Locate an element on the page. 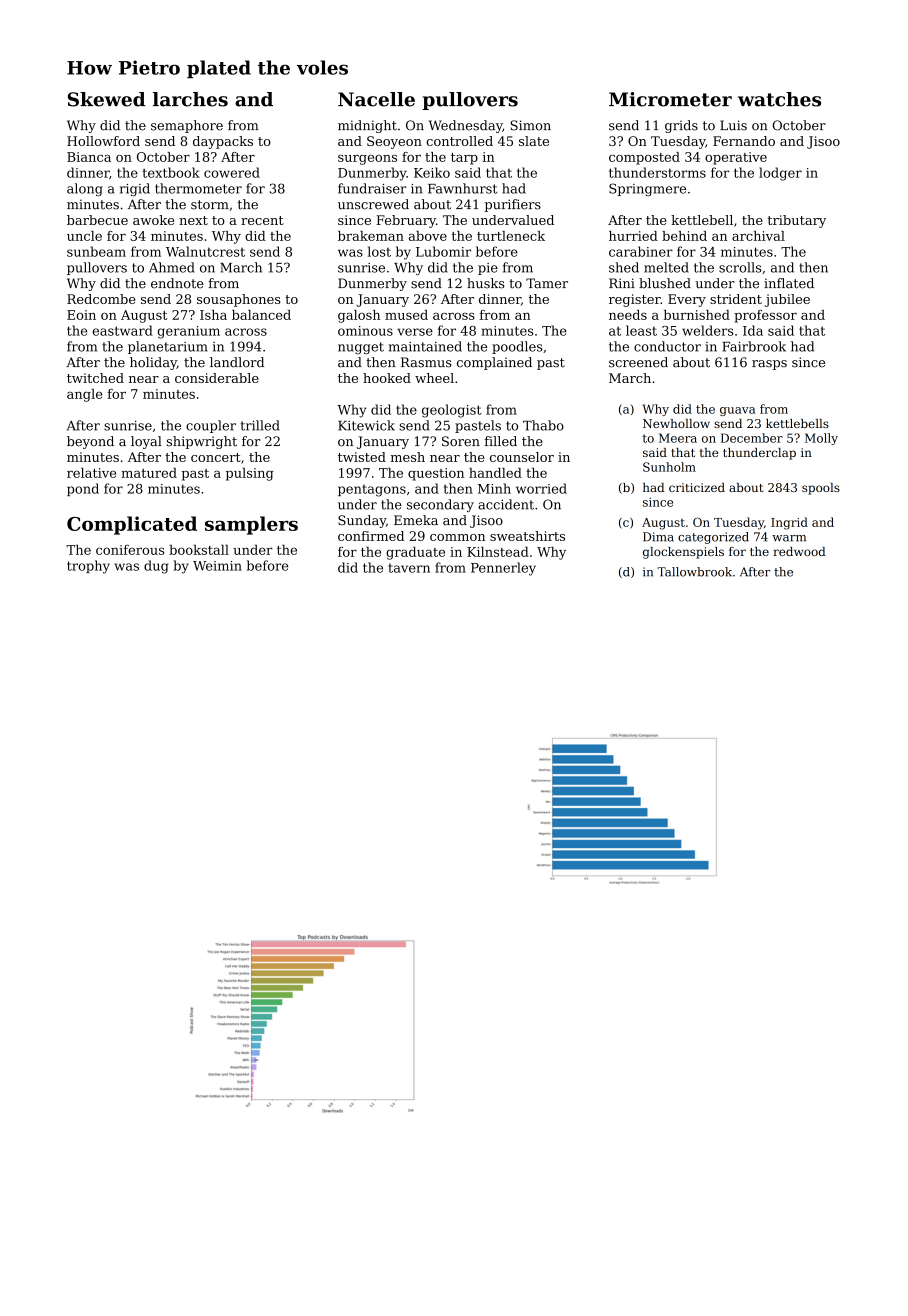  Isha is located at coordinates (213, 315).
